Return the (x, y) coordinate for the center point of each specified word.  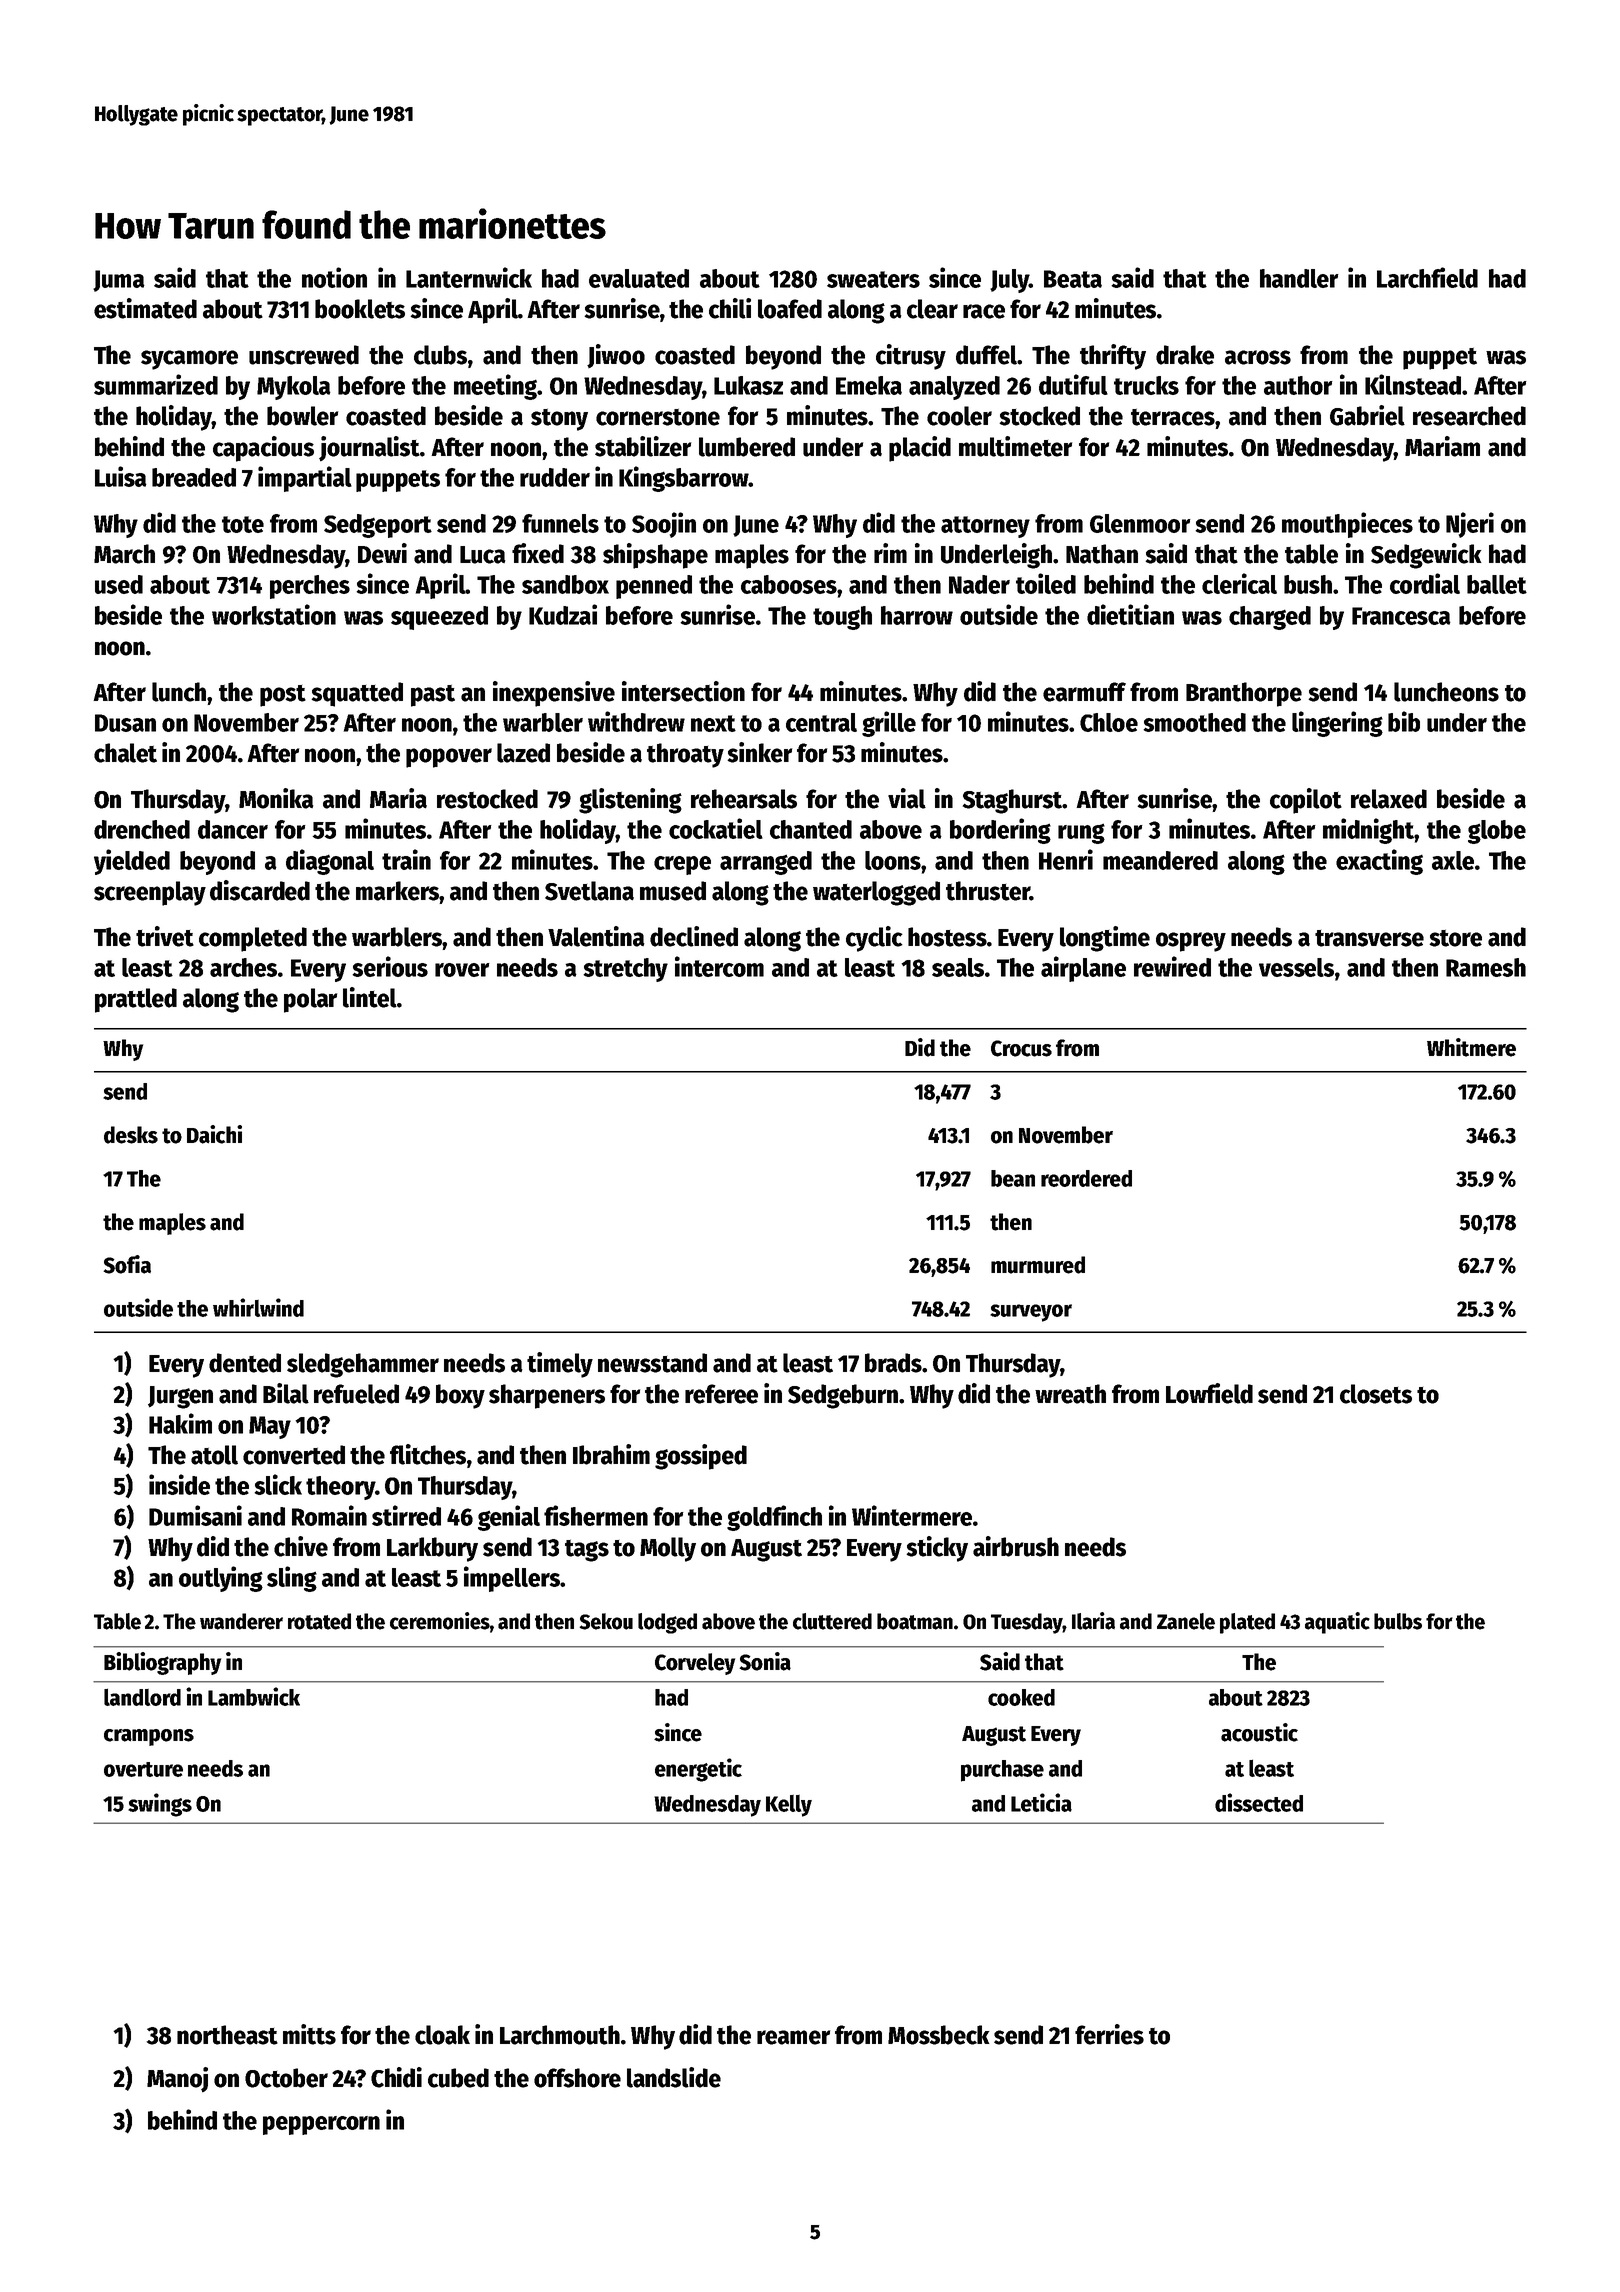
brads (893, 1363)
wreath (1070, 1394)
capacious (263, 449)
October (286, 2078)
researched (1469, 416)
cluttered (832, 1621)
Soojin (664, 525)
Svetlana (589, 891)
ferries (1109, 2034)
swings (160, 1805)
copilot (1306, 801)
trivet (165, 936)
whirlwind (258, 1307)
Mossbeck (939, 2035)
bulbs (1398, 1621)
